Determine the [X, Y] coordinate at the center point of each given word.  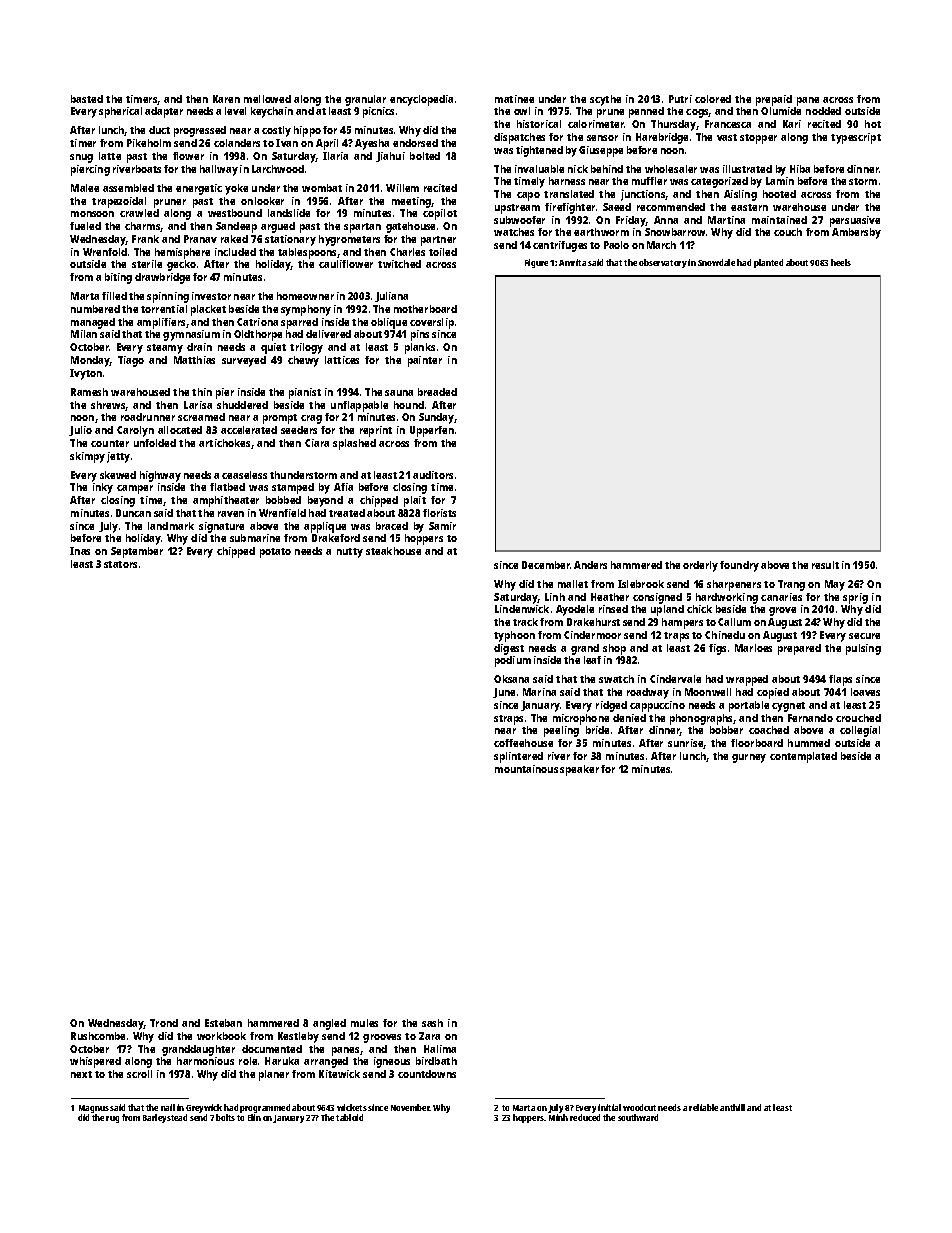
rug [112, 1119]
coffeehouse [523, 743]
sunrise [686, 744]
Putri [680, 99]
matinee [514, 99]
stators [120, 564]
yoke [236, 189]
